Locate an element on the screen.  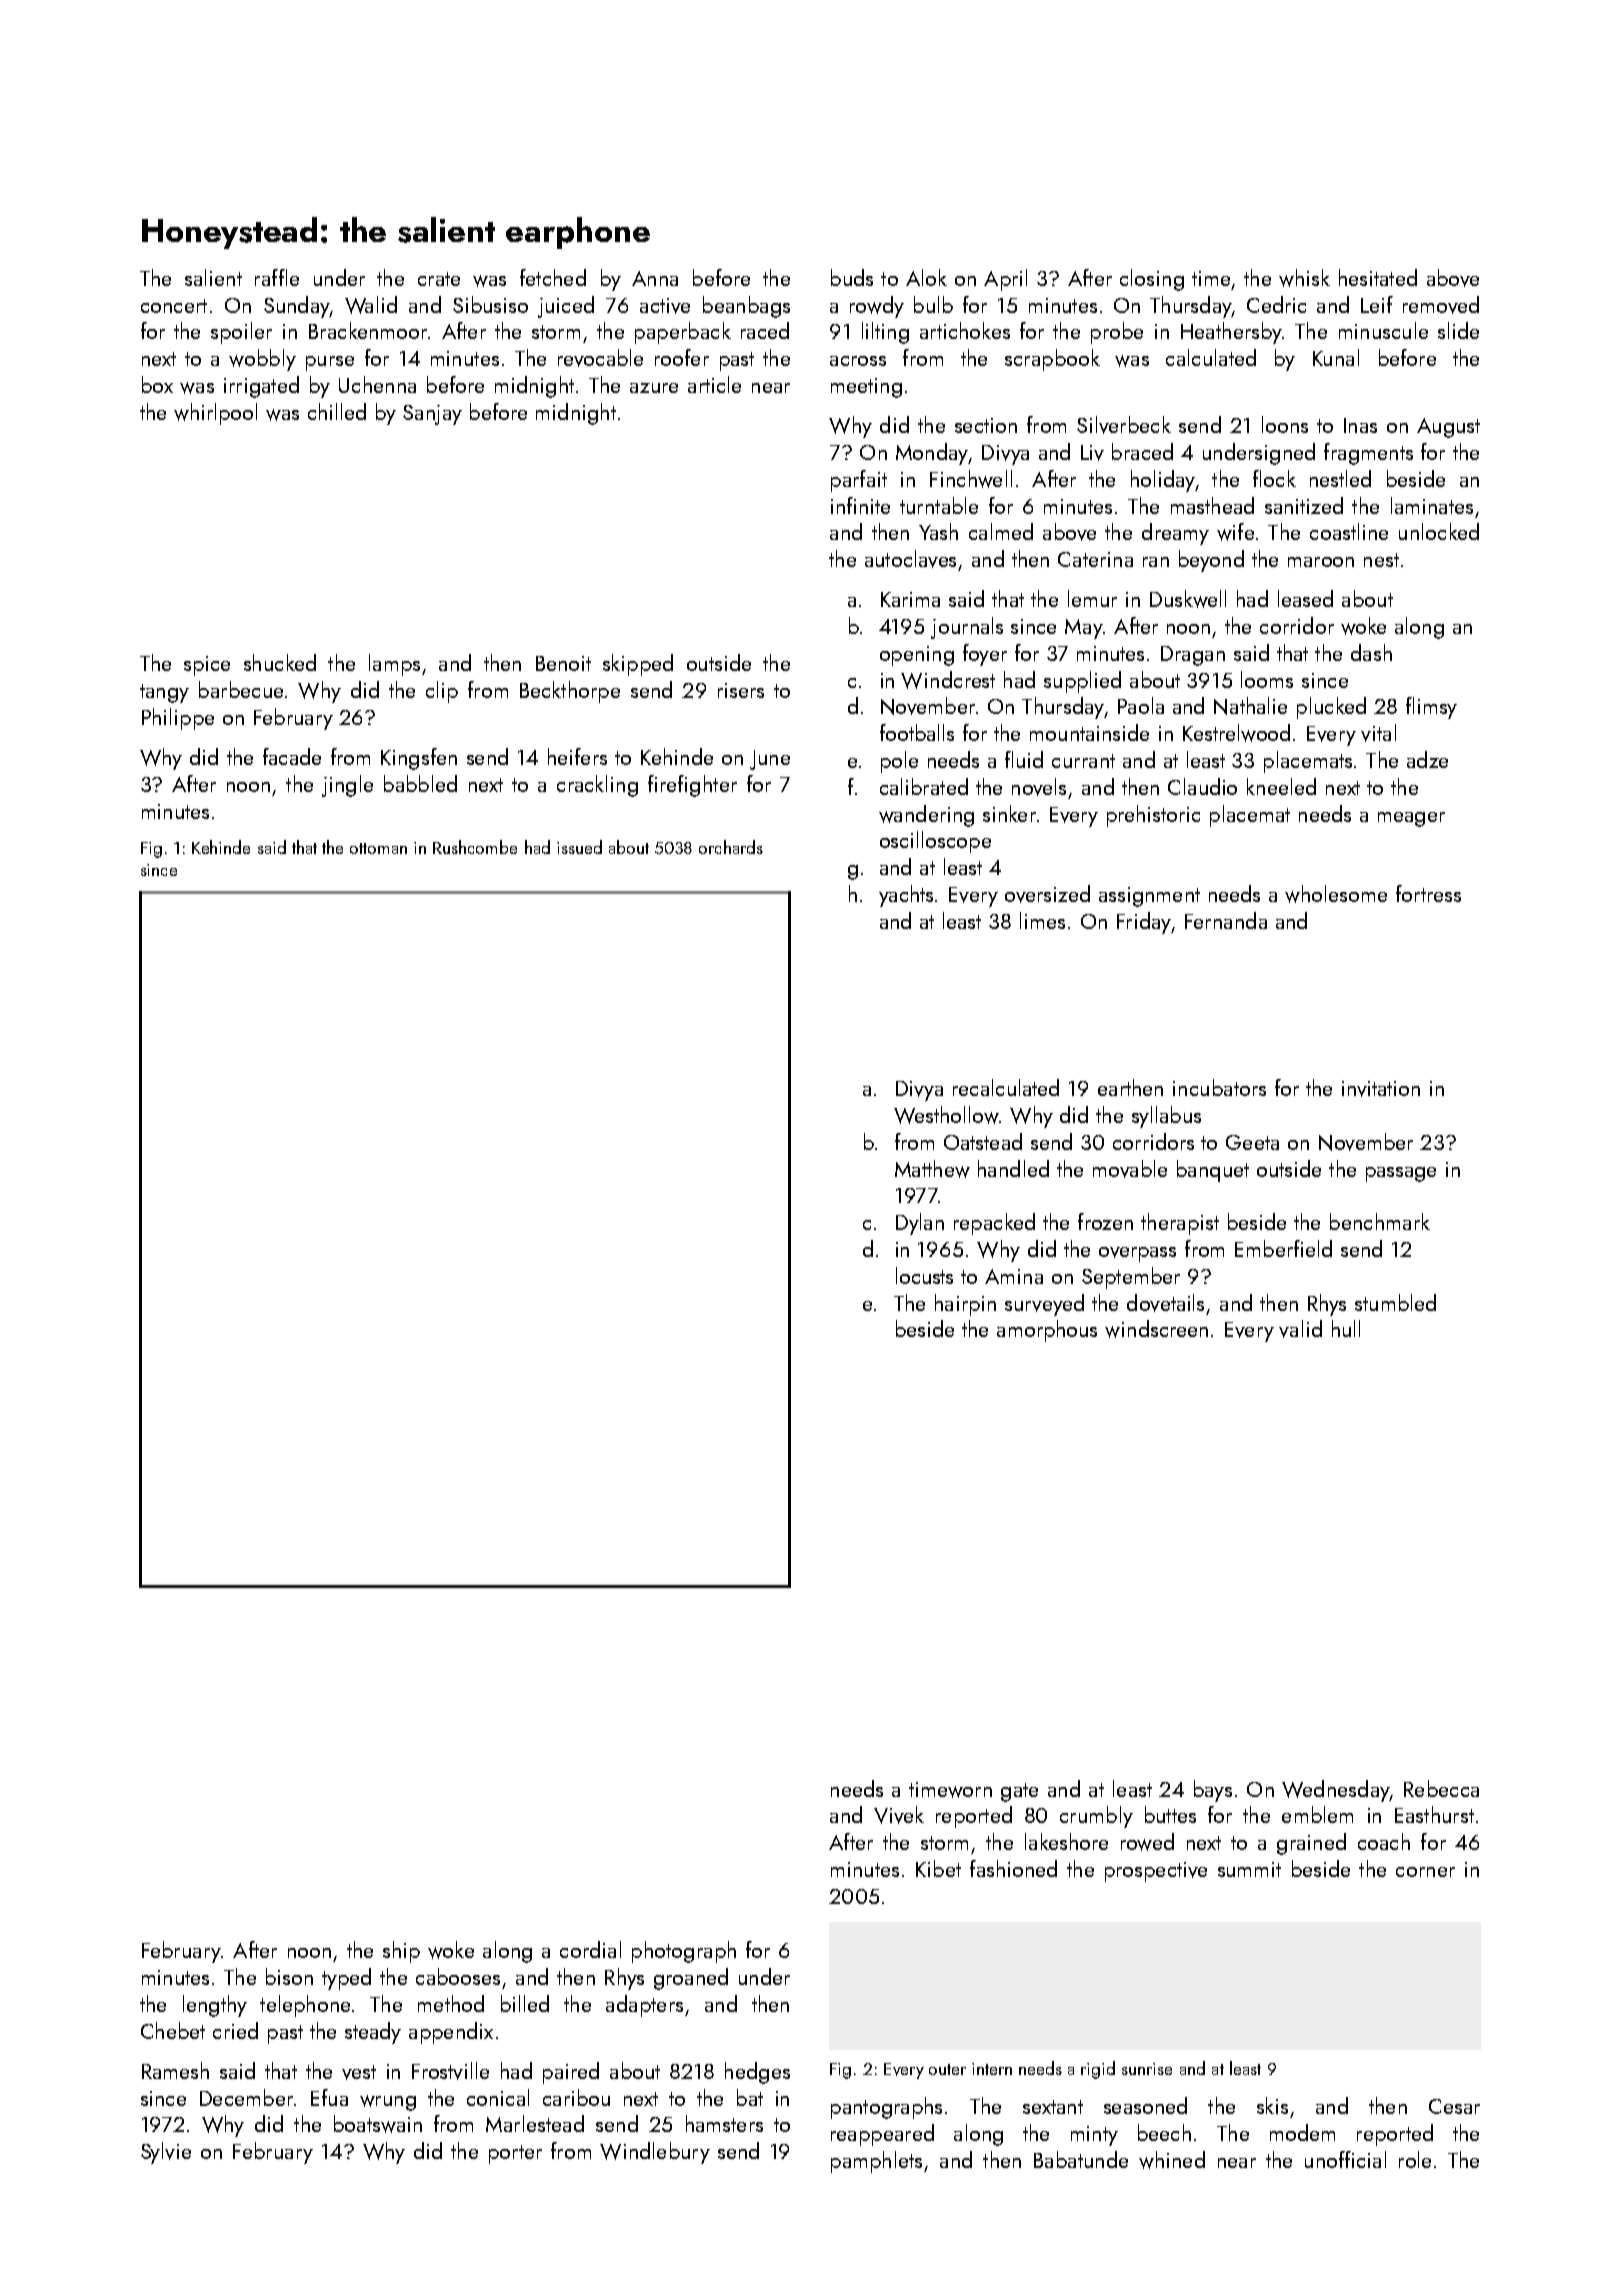
hairpin is located at coordinates (965, 1305).
